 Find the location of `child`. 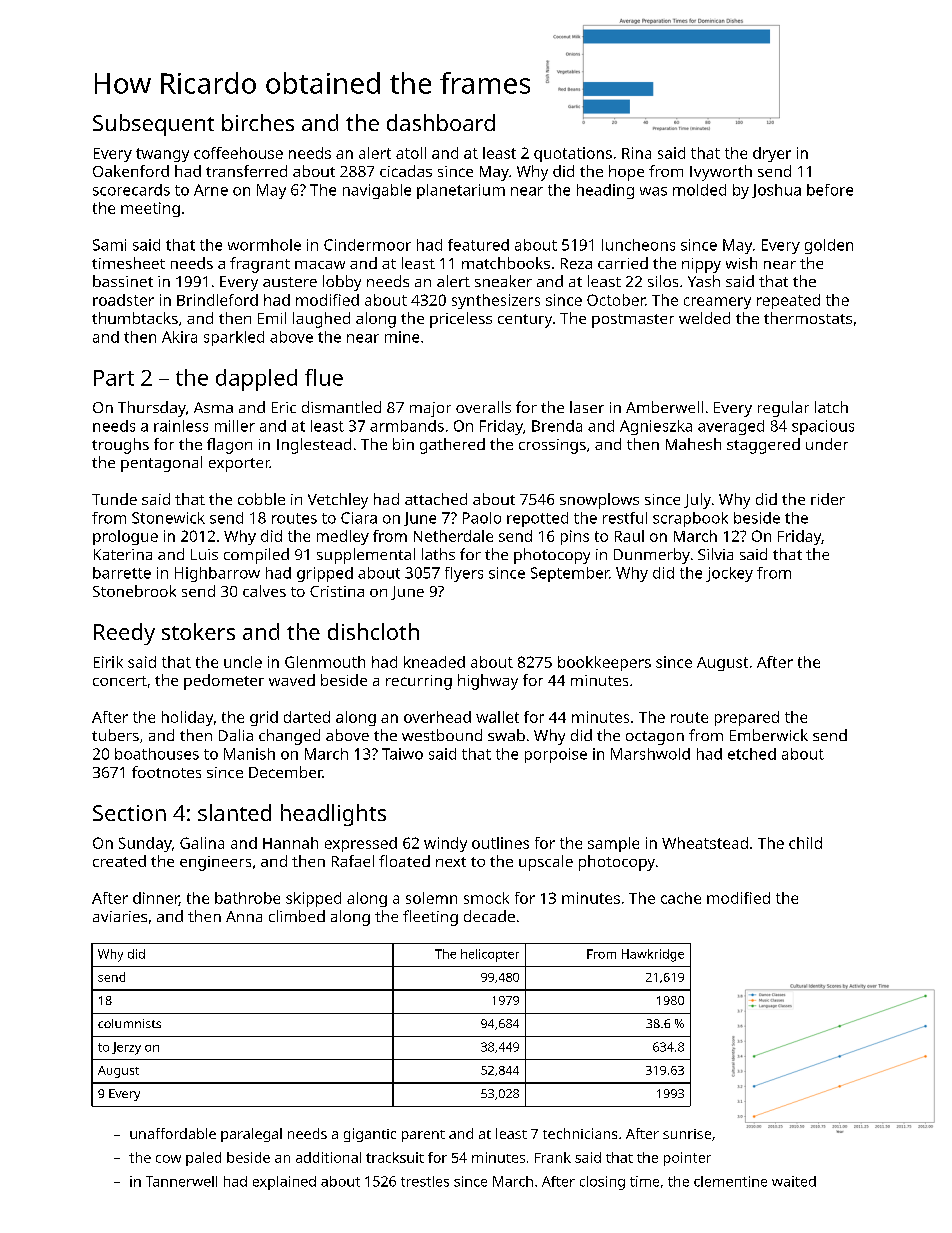

child is located at coordinates (805, 843).
